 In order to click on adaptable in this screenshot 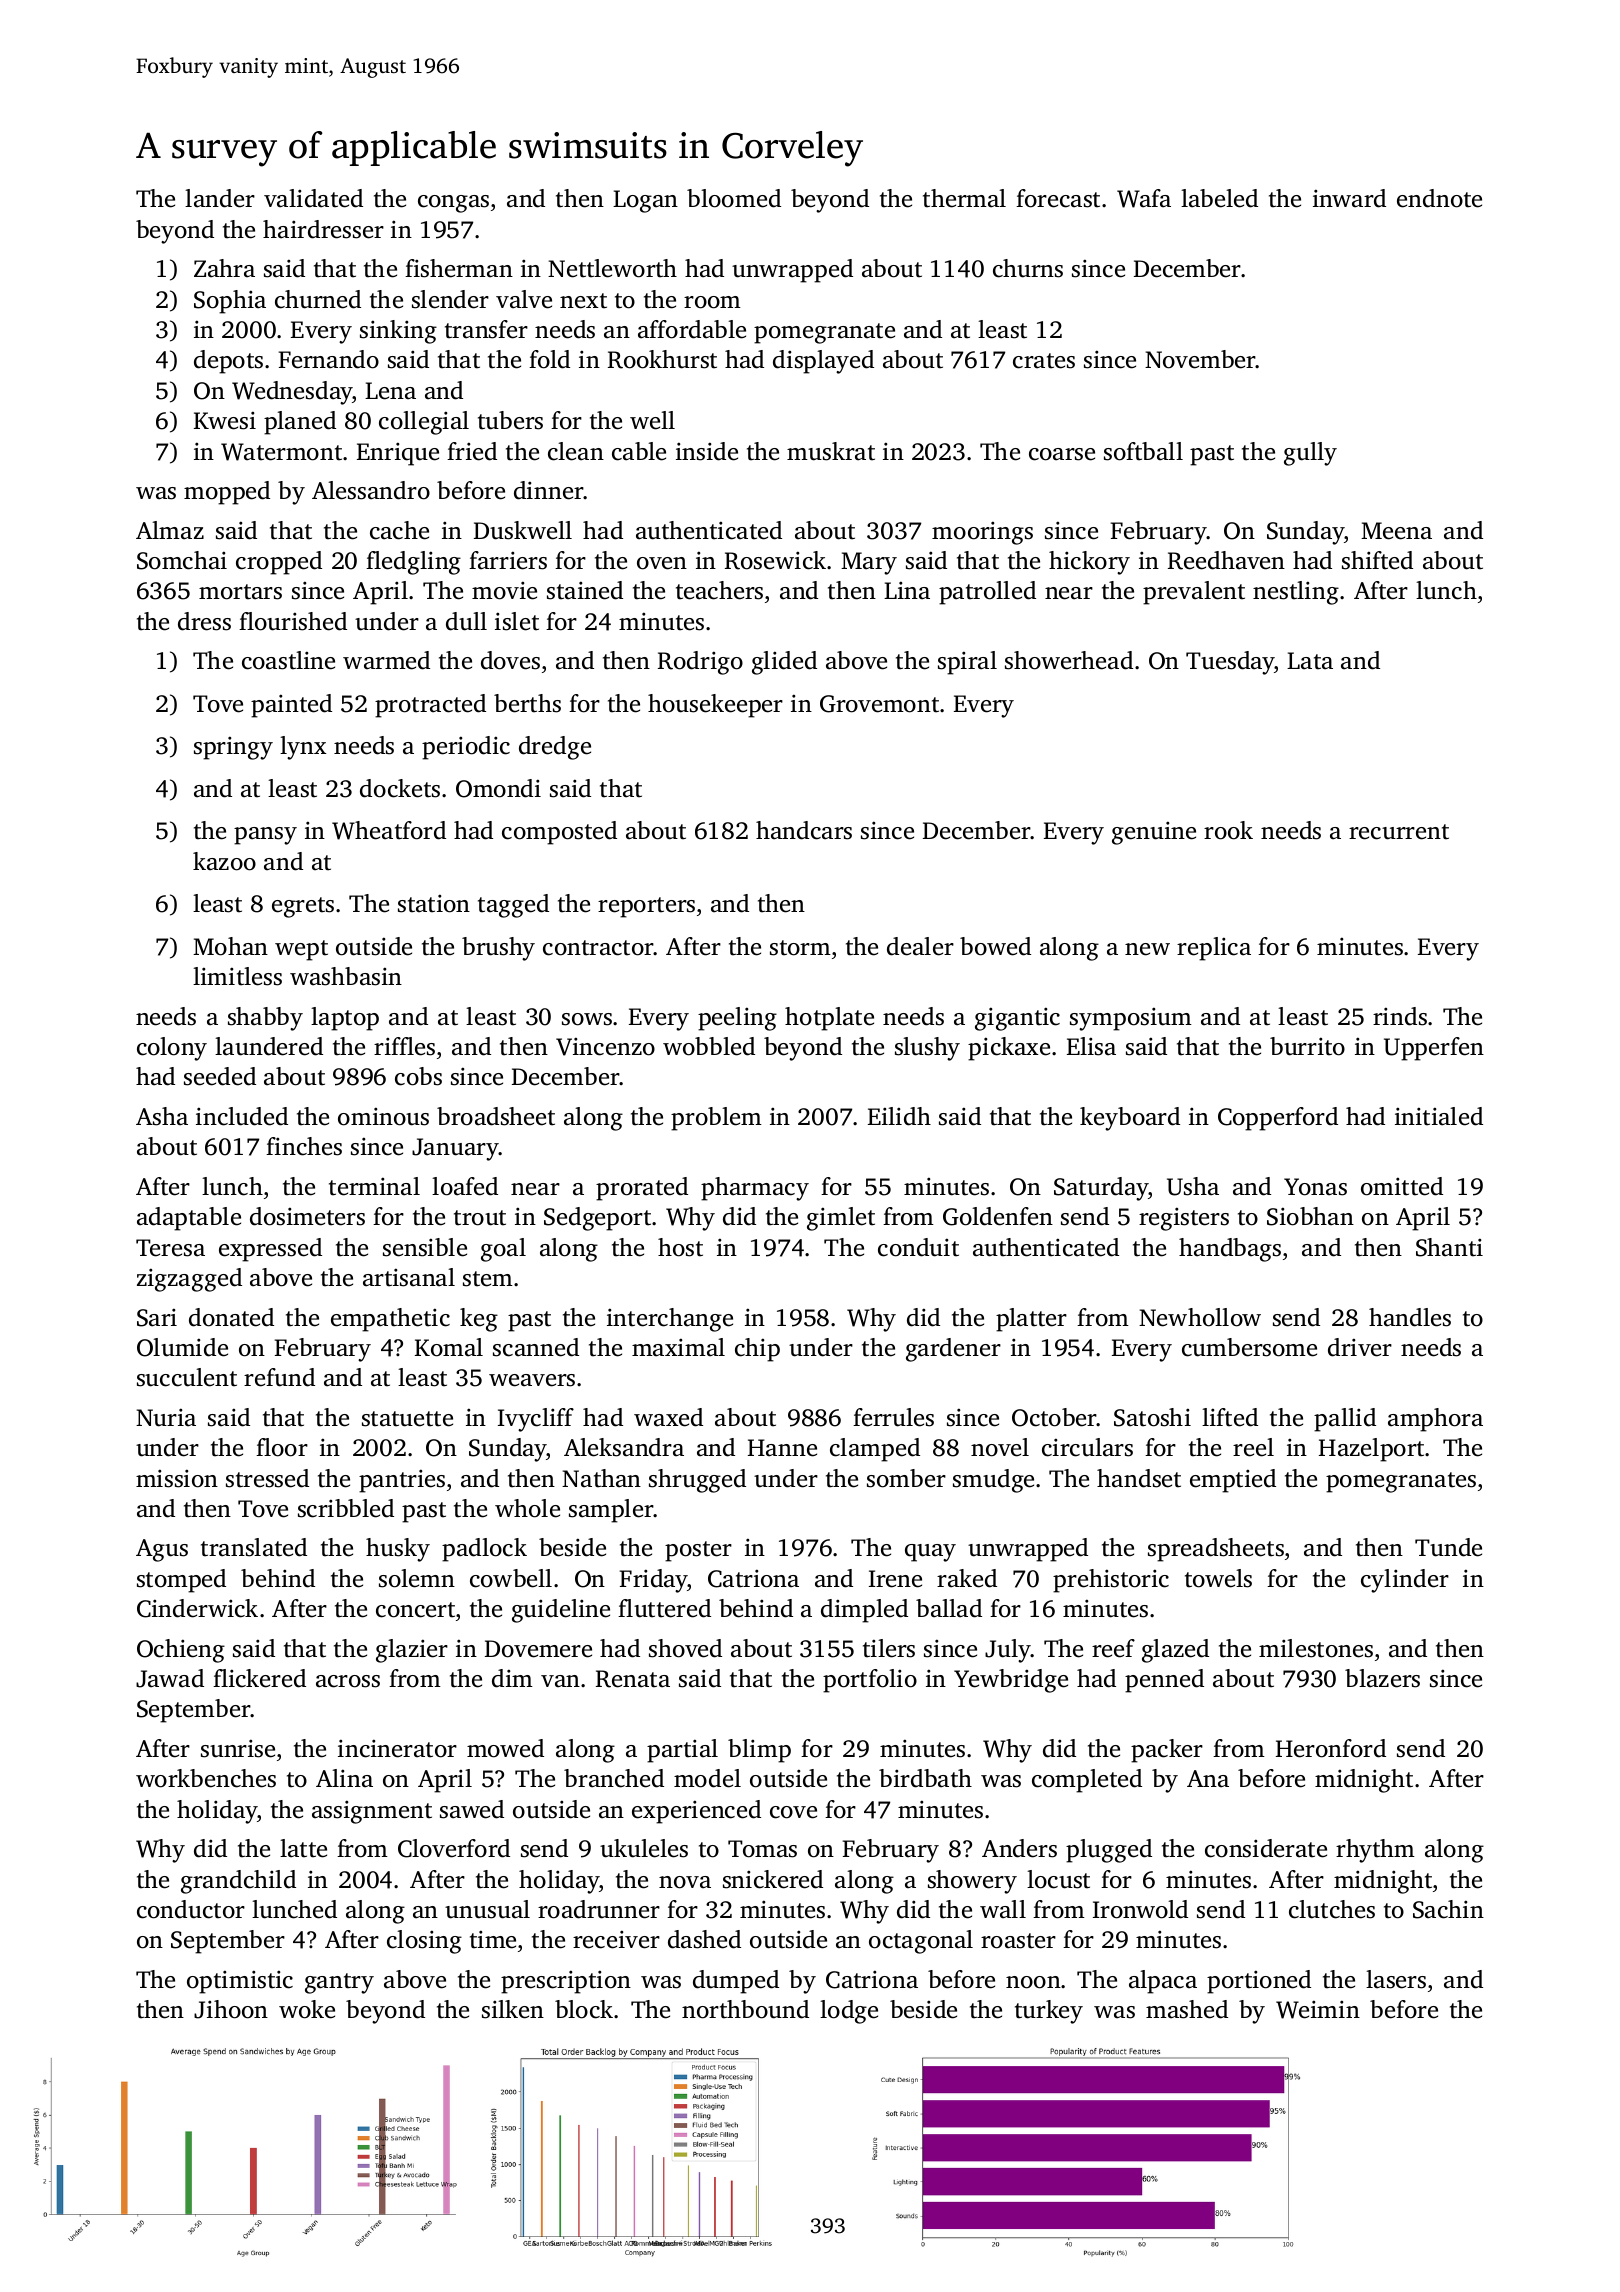, I will do `click(189, 1219)`.
